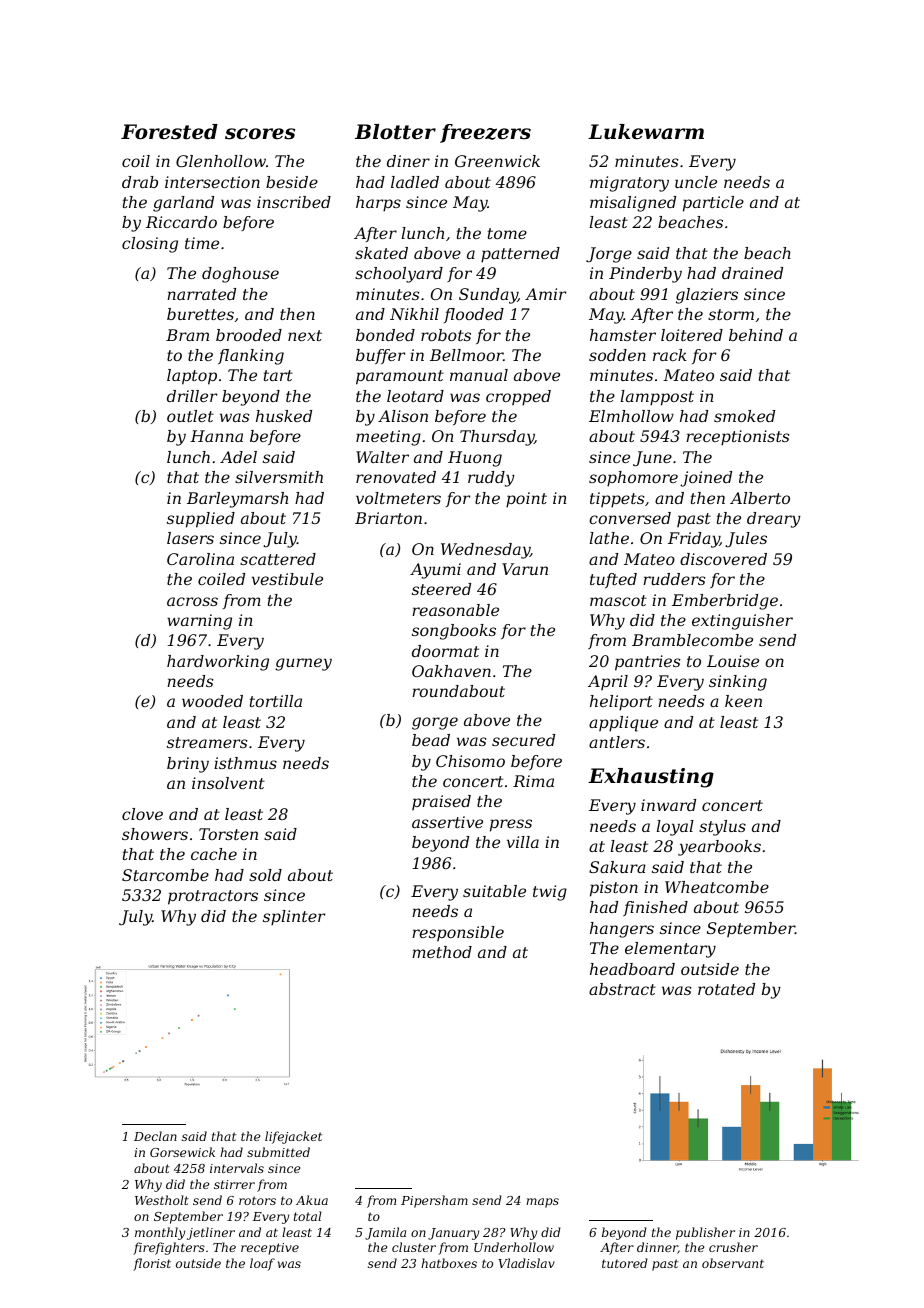  Describe the element at coordinates (165, 875) in the image. I see `Starcombe` at that location.
